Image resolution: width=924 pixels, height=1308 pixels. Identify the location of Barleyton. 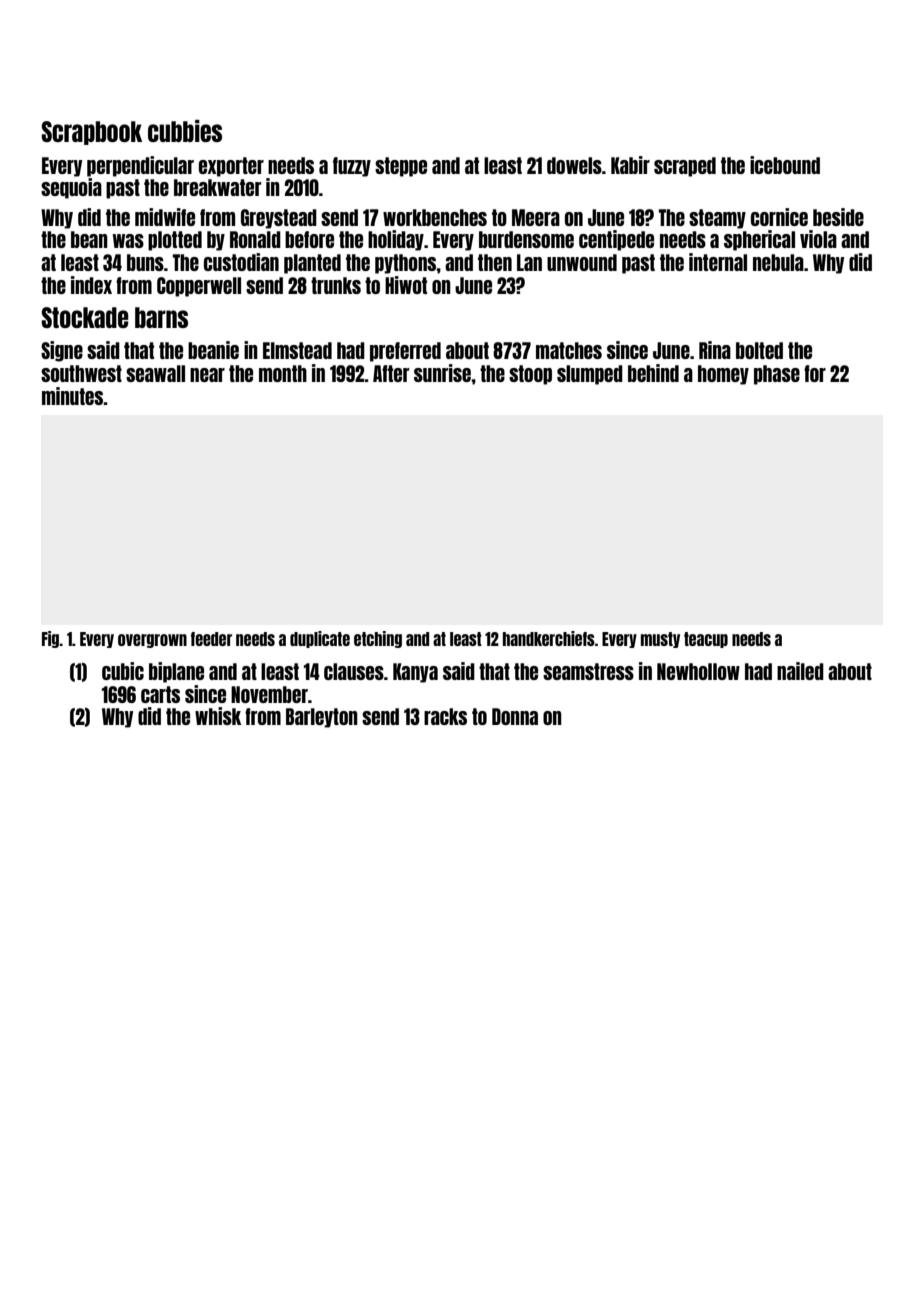
(322, 718).
